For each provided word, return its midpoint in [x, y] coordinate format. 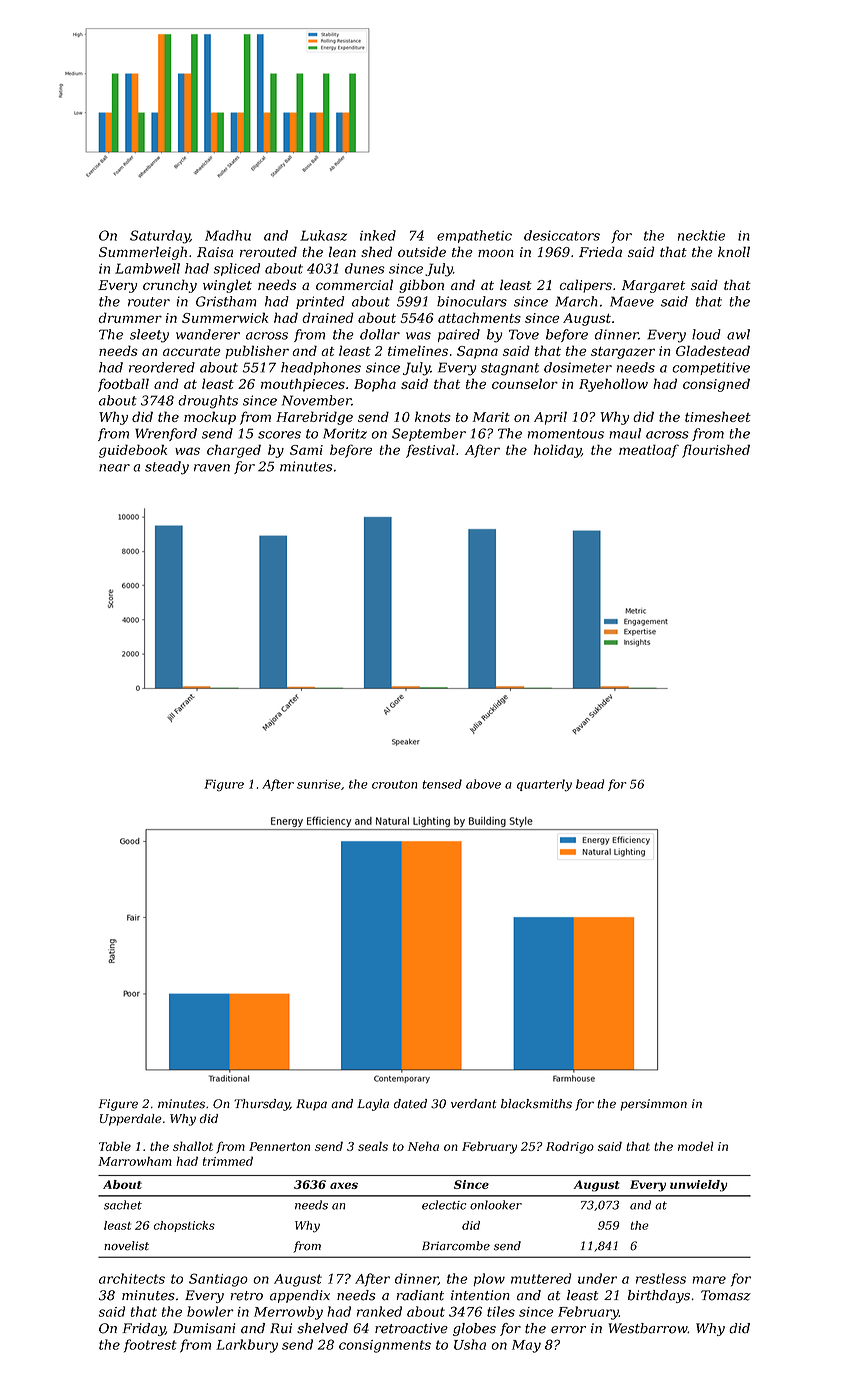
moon [496, 253]
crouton [395, 784]
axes [344, 1185]
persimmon [653, 1105]
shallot [193, 1146]
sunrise [319, 784]
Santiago [218, 1280]
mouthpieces [303, 385]
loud [706, 334]
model [696, 1146]
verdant [473, 1104]
